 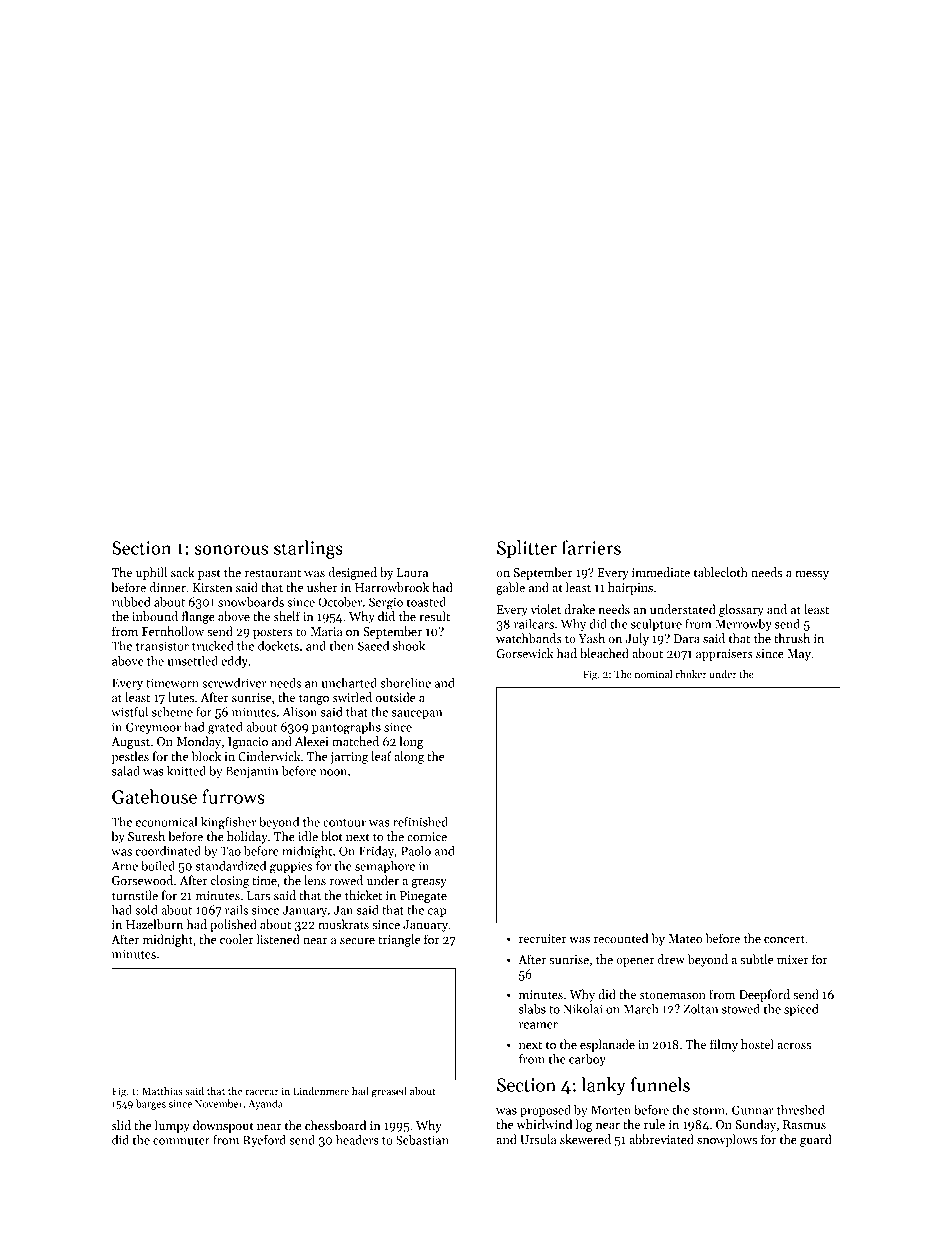 I want to click on commuter, so click(x=181, y=1141).
